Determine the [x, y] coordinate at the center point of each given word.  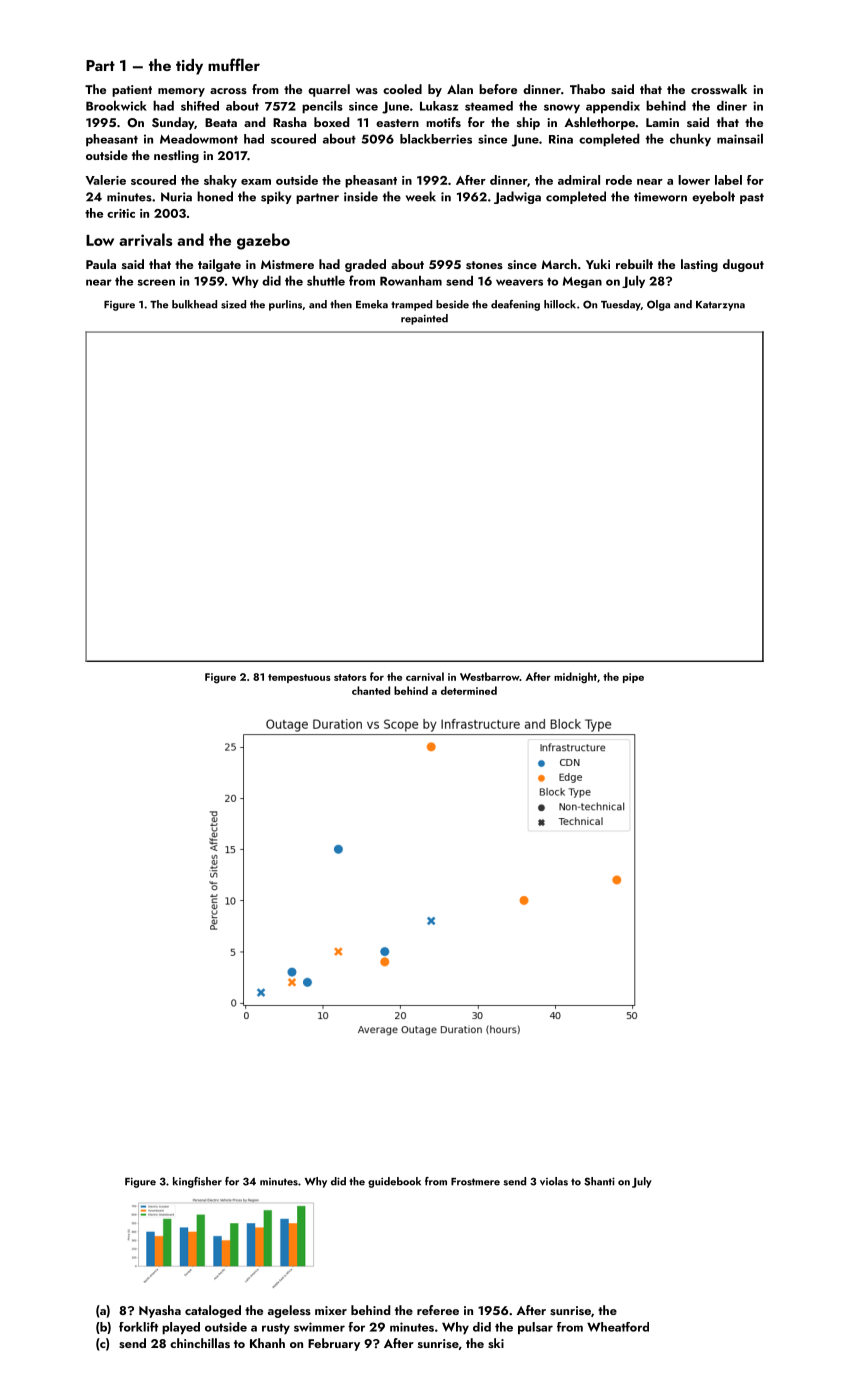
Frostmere [475, 1182]
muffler [234, 64]
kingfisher [197, 1182]
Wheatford [618, 1327]
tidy [189, 67]
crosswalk [719, 89]
